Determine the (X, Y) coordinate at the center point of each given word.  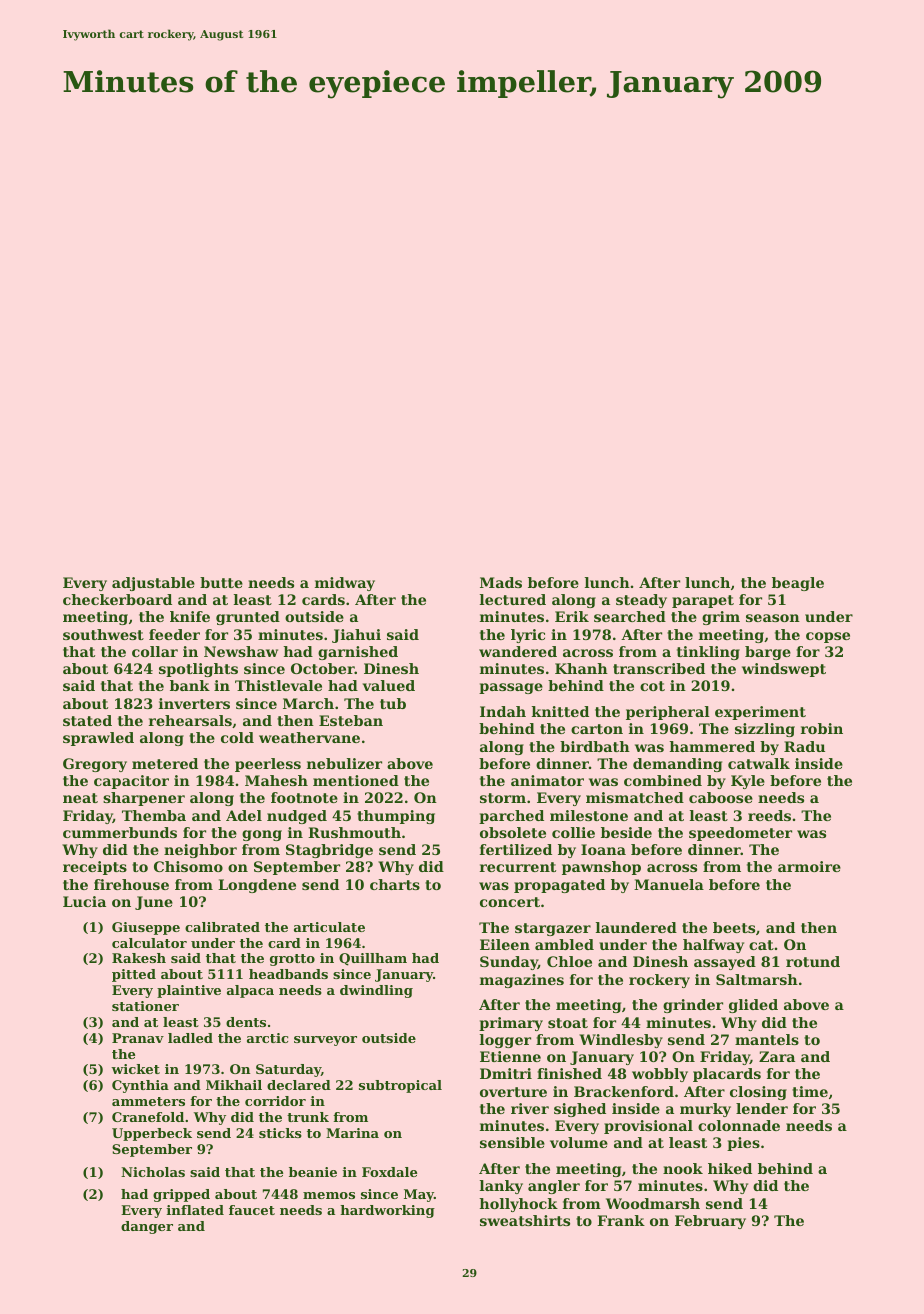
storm (503, 798)
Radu (804, 746)
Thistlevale (278, 685)
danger (147, 1227)
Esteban (351, 720)
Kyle (748, 782)
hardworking (387, 1211)
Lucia (84, 901)
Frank (621, 1220)
